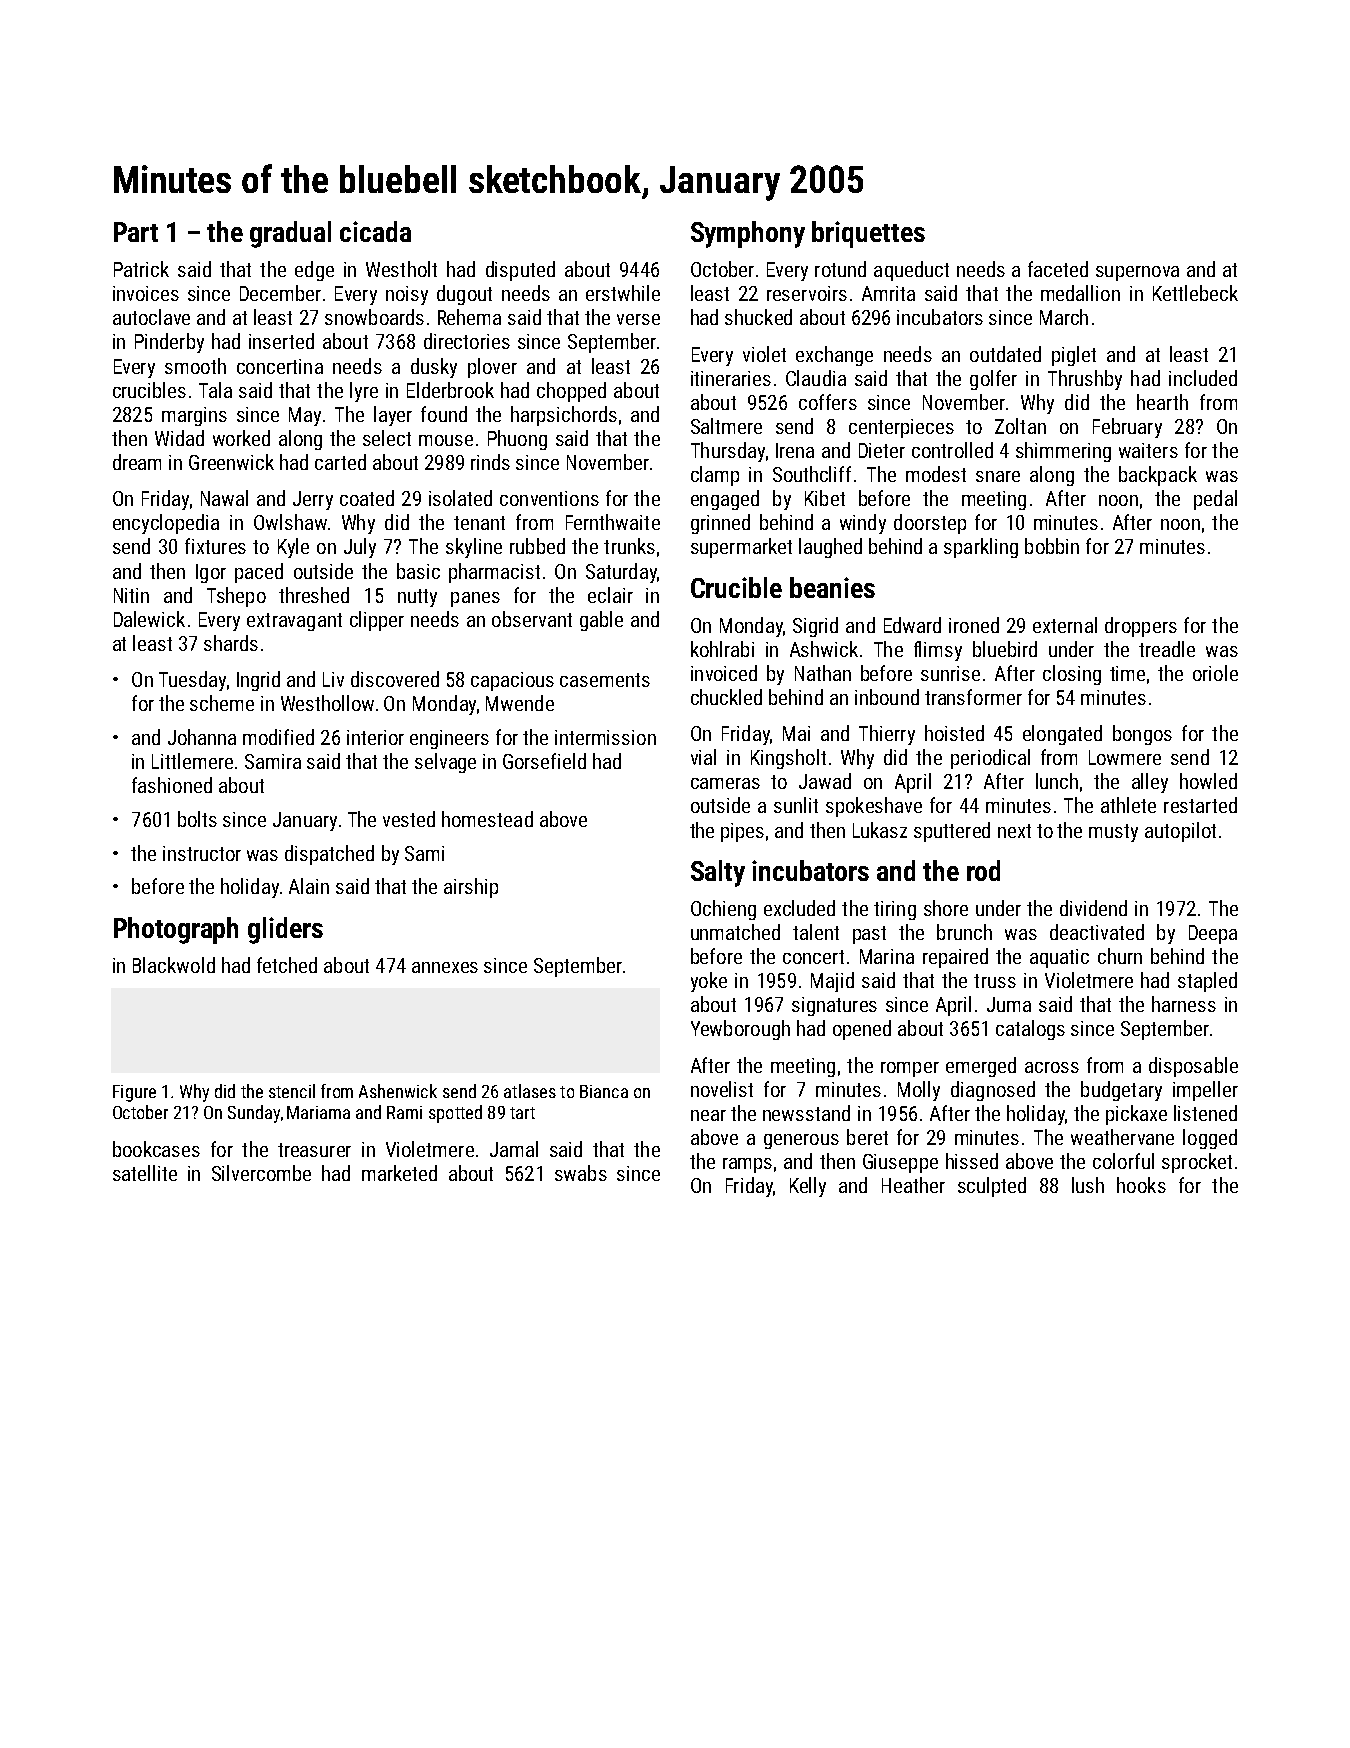 Image resolution: width=1350 pixels, height=1748 pixels. What do you see at coordinates (993, 1091) in the page?
I see `diagnosed` at bounding box center [993, 1091].
